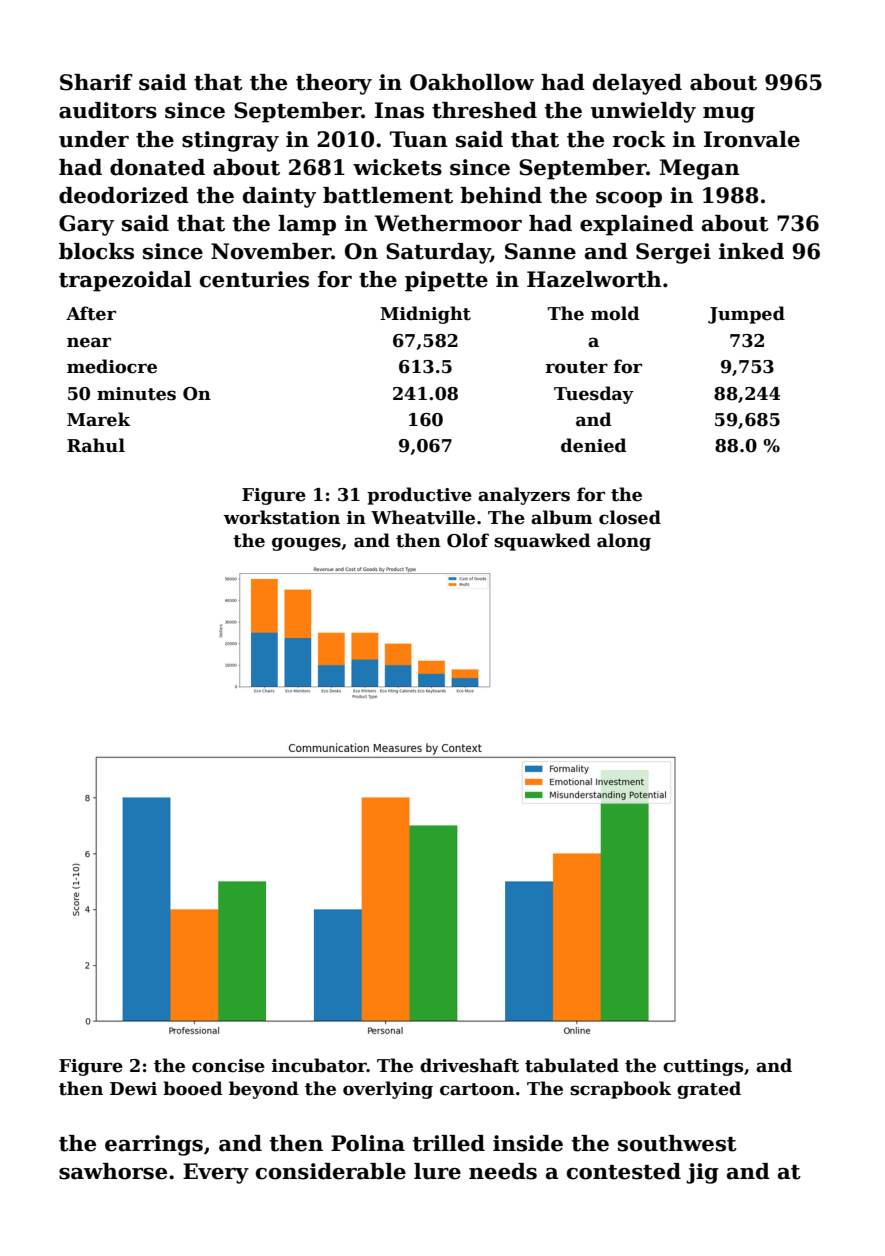  Describe the element at coordinates (216, 1173) in the screenshot. I see `Every` at that location.
